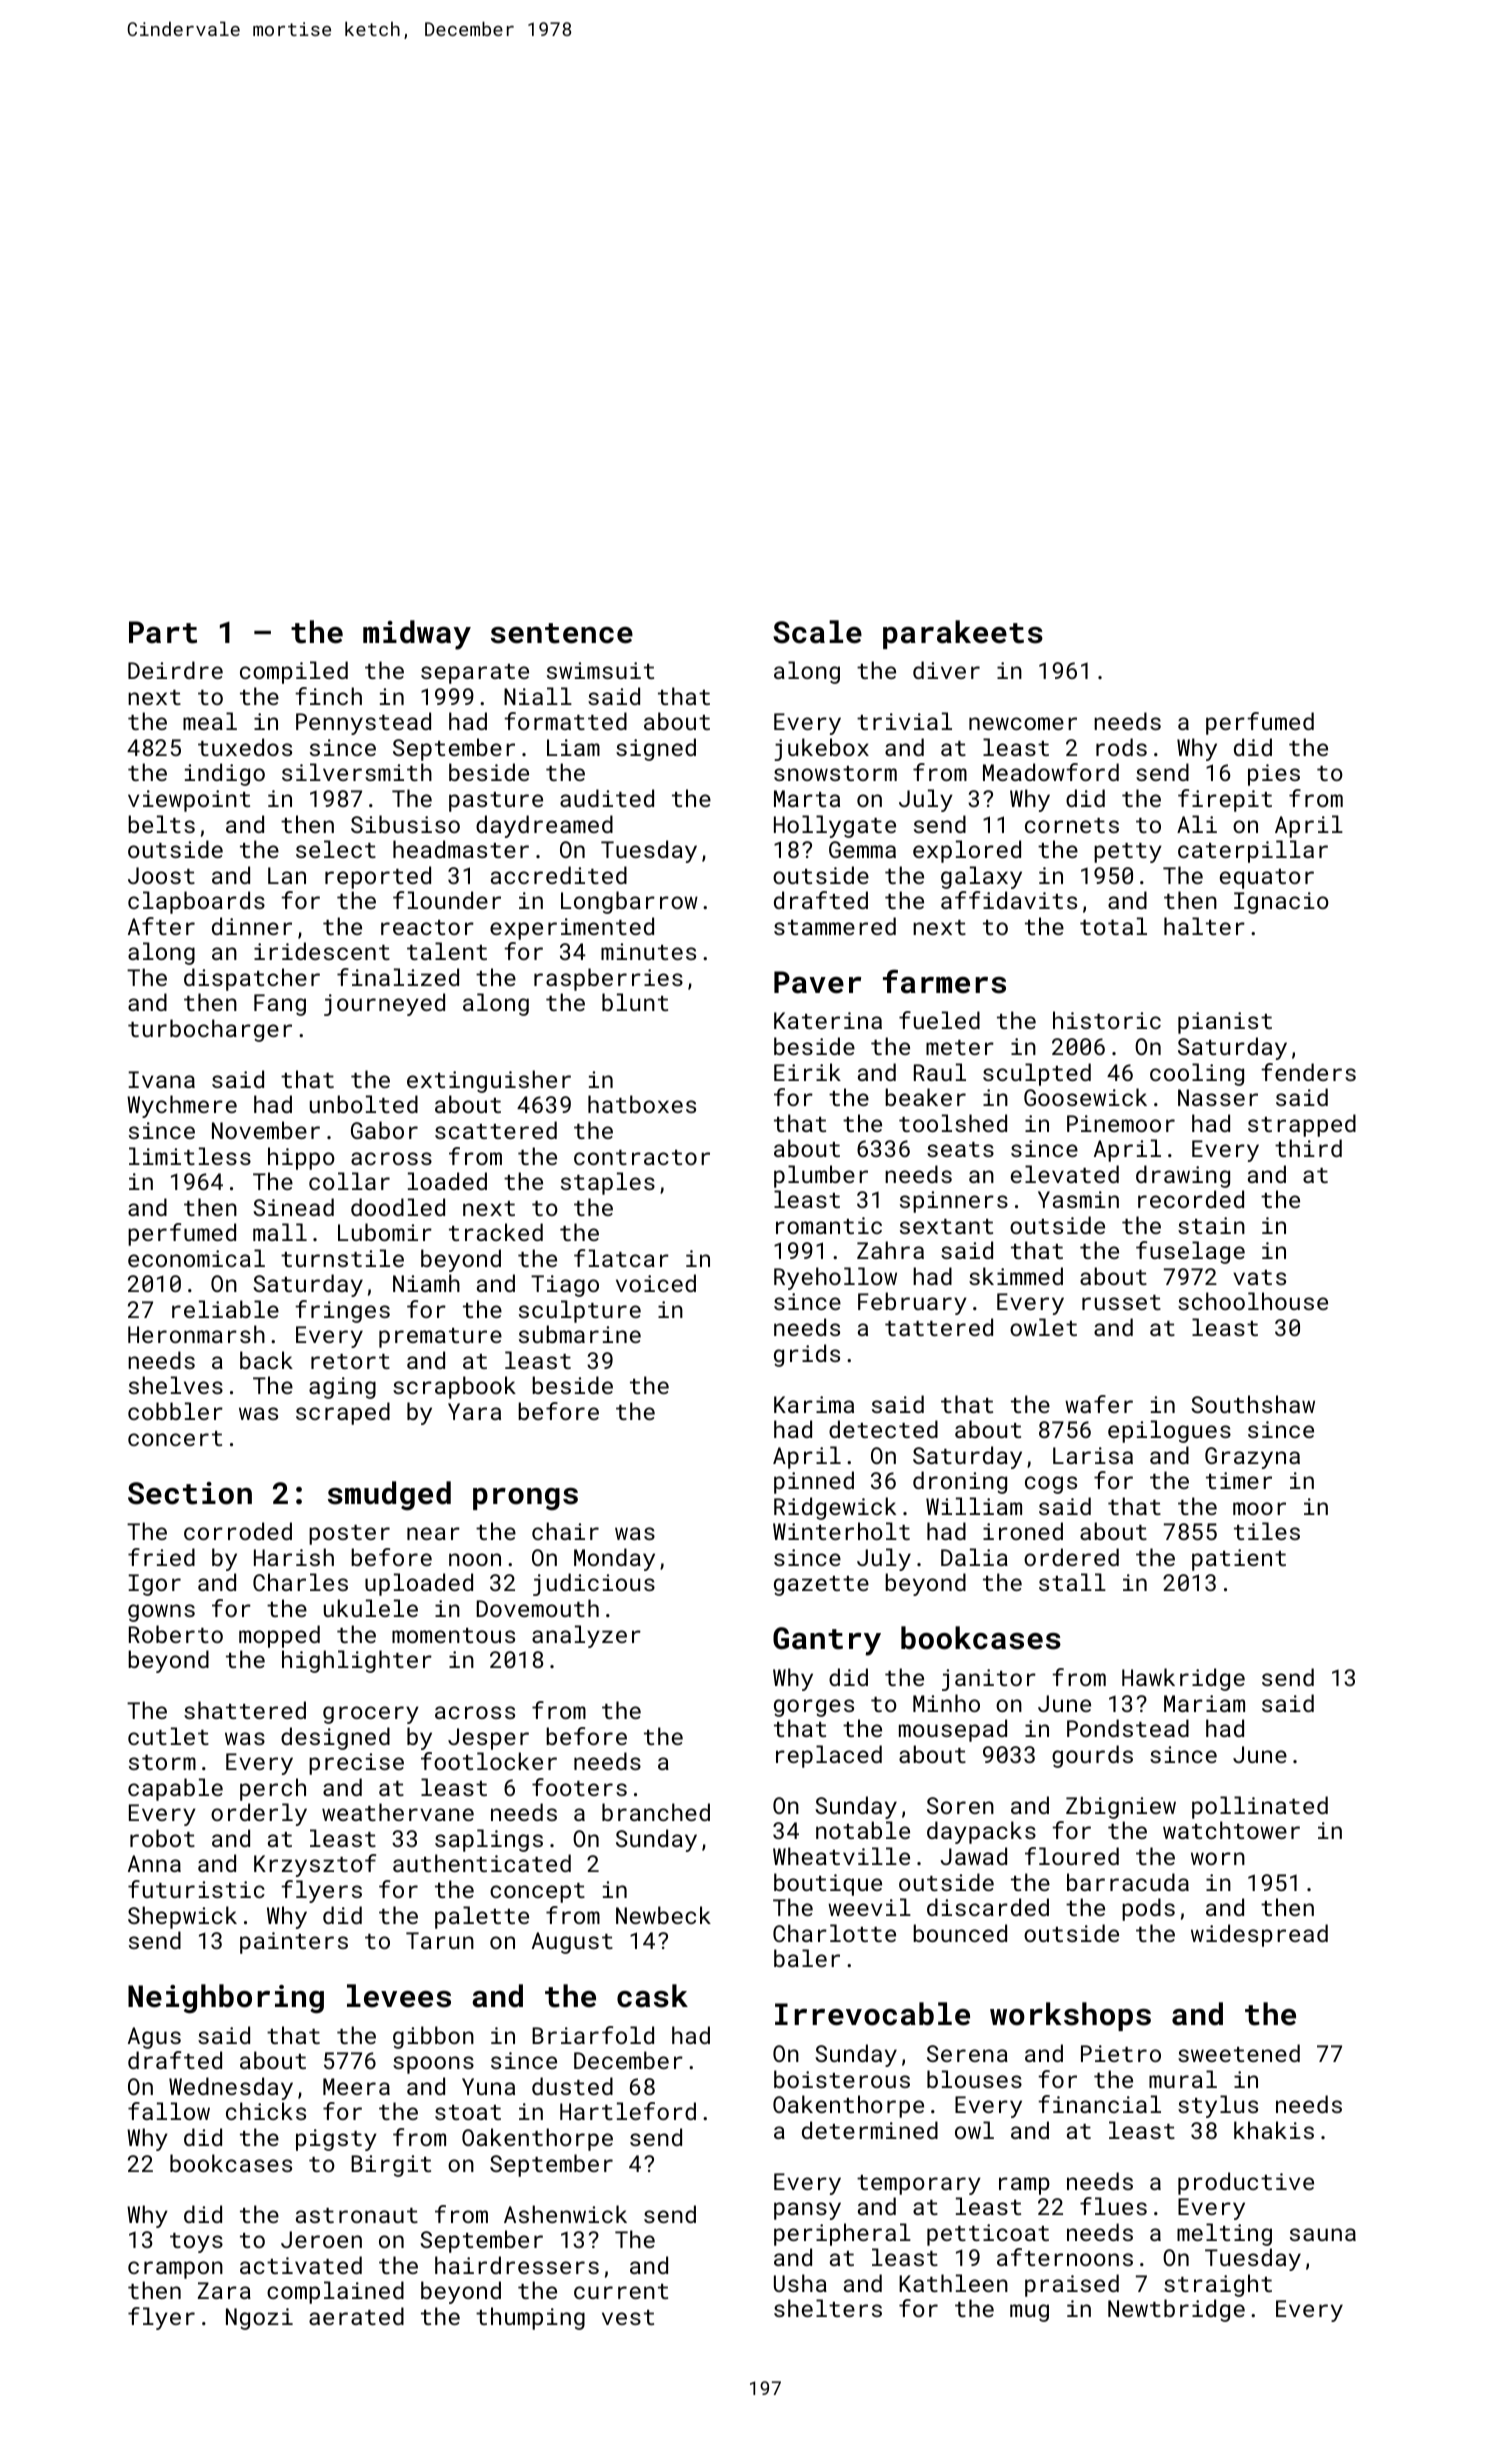  What do you see at coordinates (356, 2316) in the screenshot?
I see `aerated` at bounding box center [356, 2316].
